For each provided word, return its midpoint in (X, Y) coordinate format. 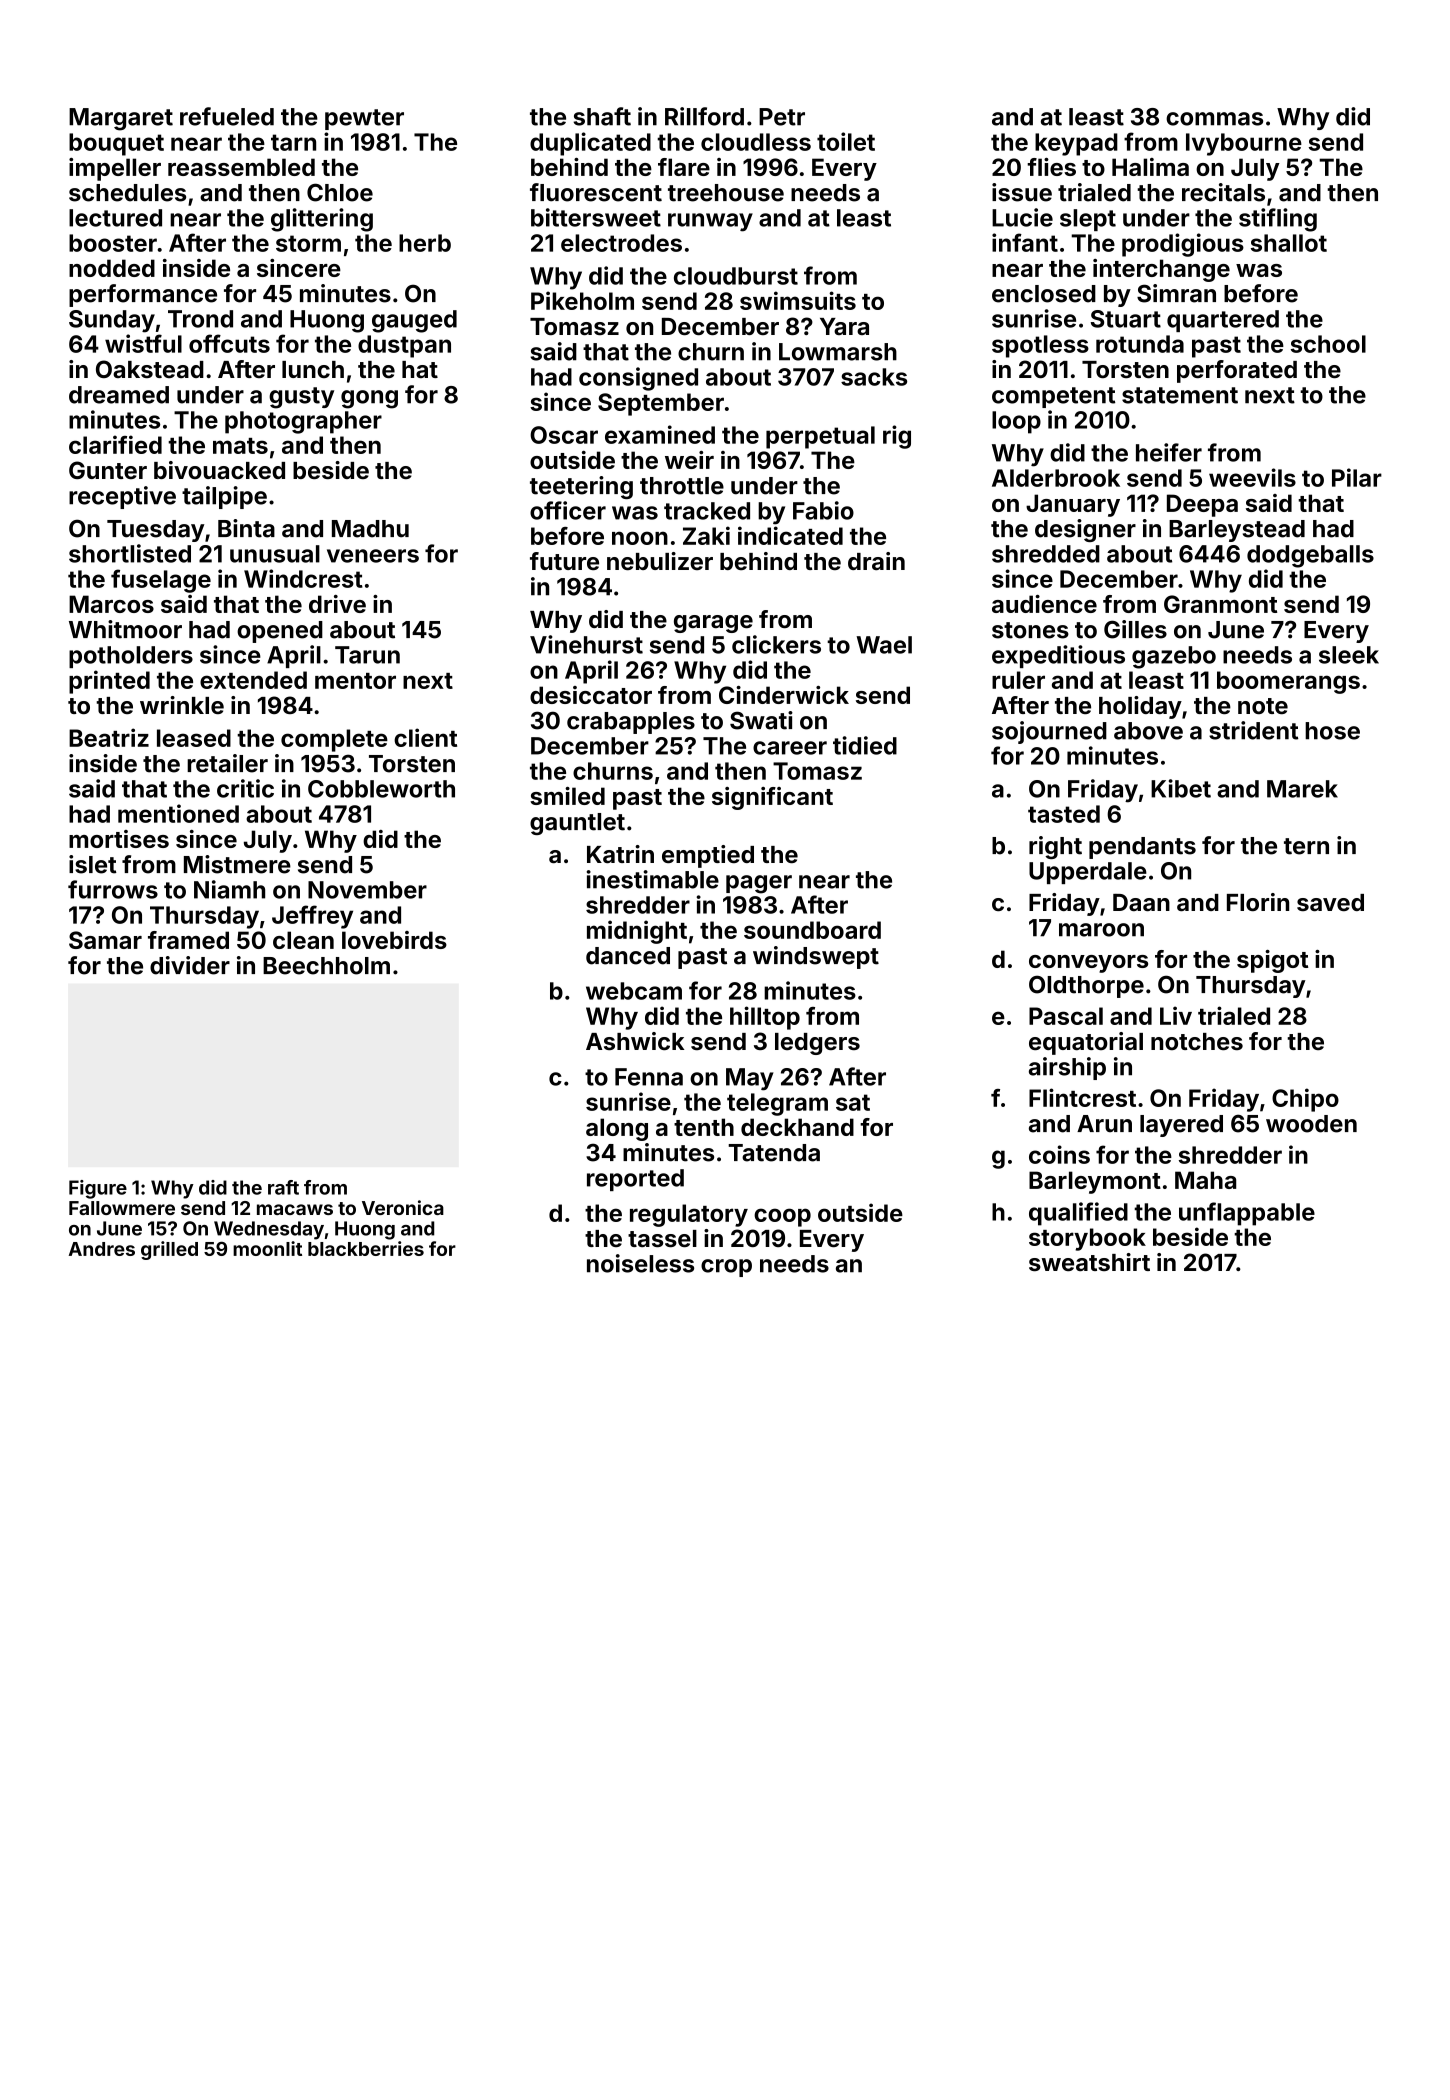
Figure (98, 1189)
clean (303, 940)
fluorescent (596, 192)
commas (1214, 119)
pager (759, 884)
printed (109, 682)
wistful (143, 343)
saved (1330, 902)
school (1328, 344)
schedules (127, 193)
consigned (638, 379)
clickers (776, 644)
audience (1044, 604)
